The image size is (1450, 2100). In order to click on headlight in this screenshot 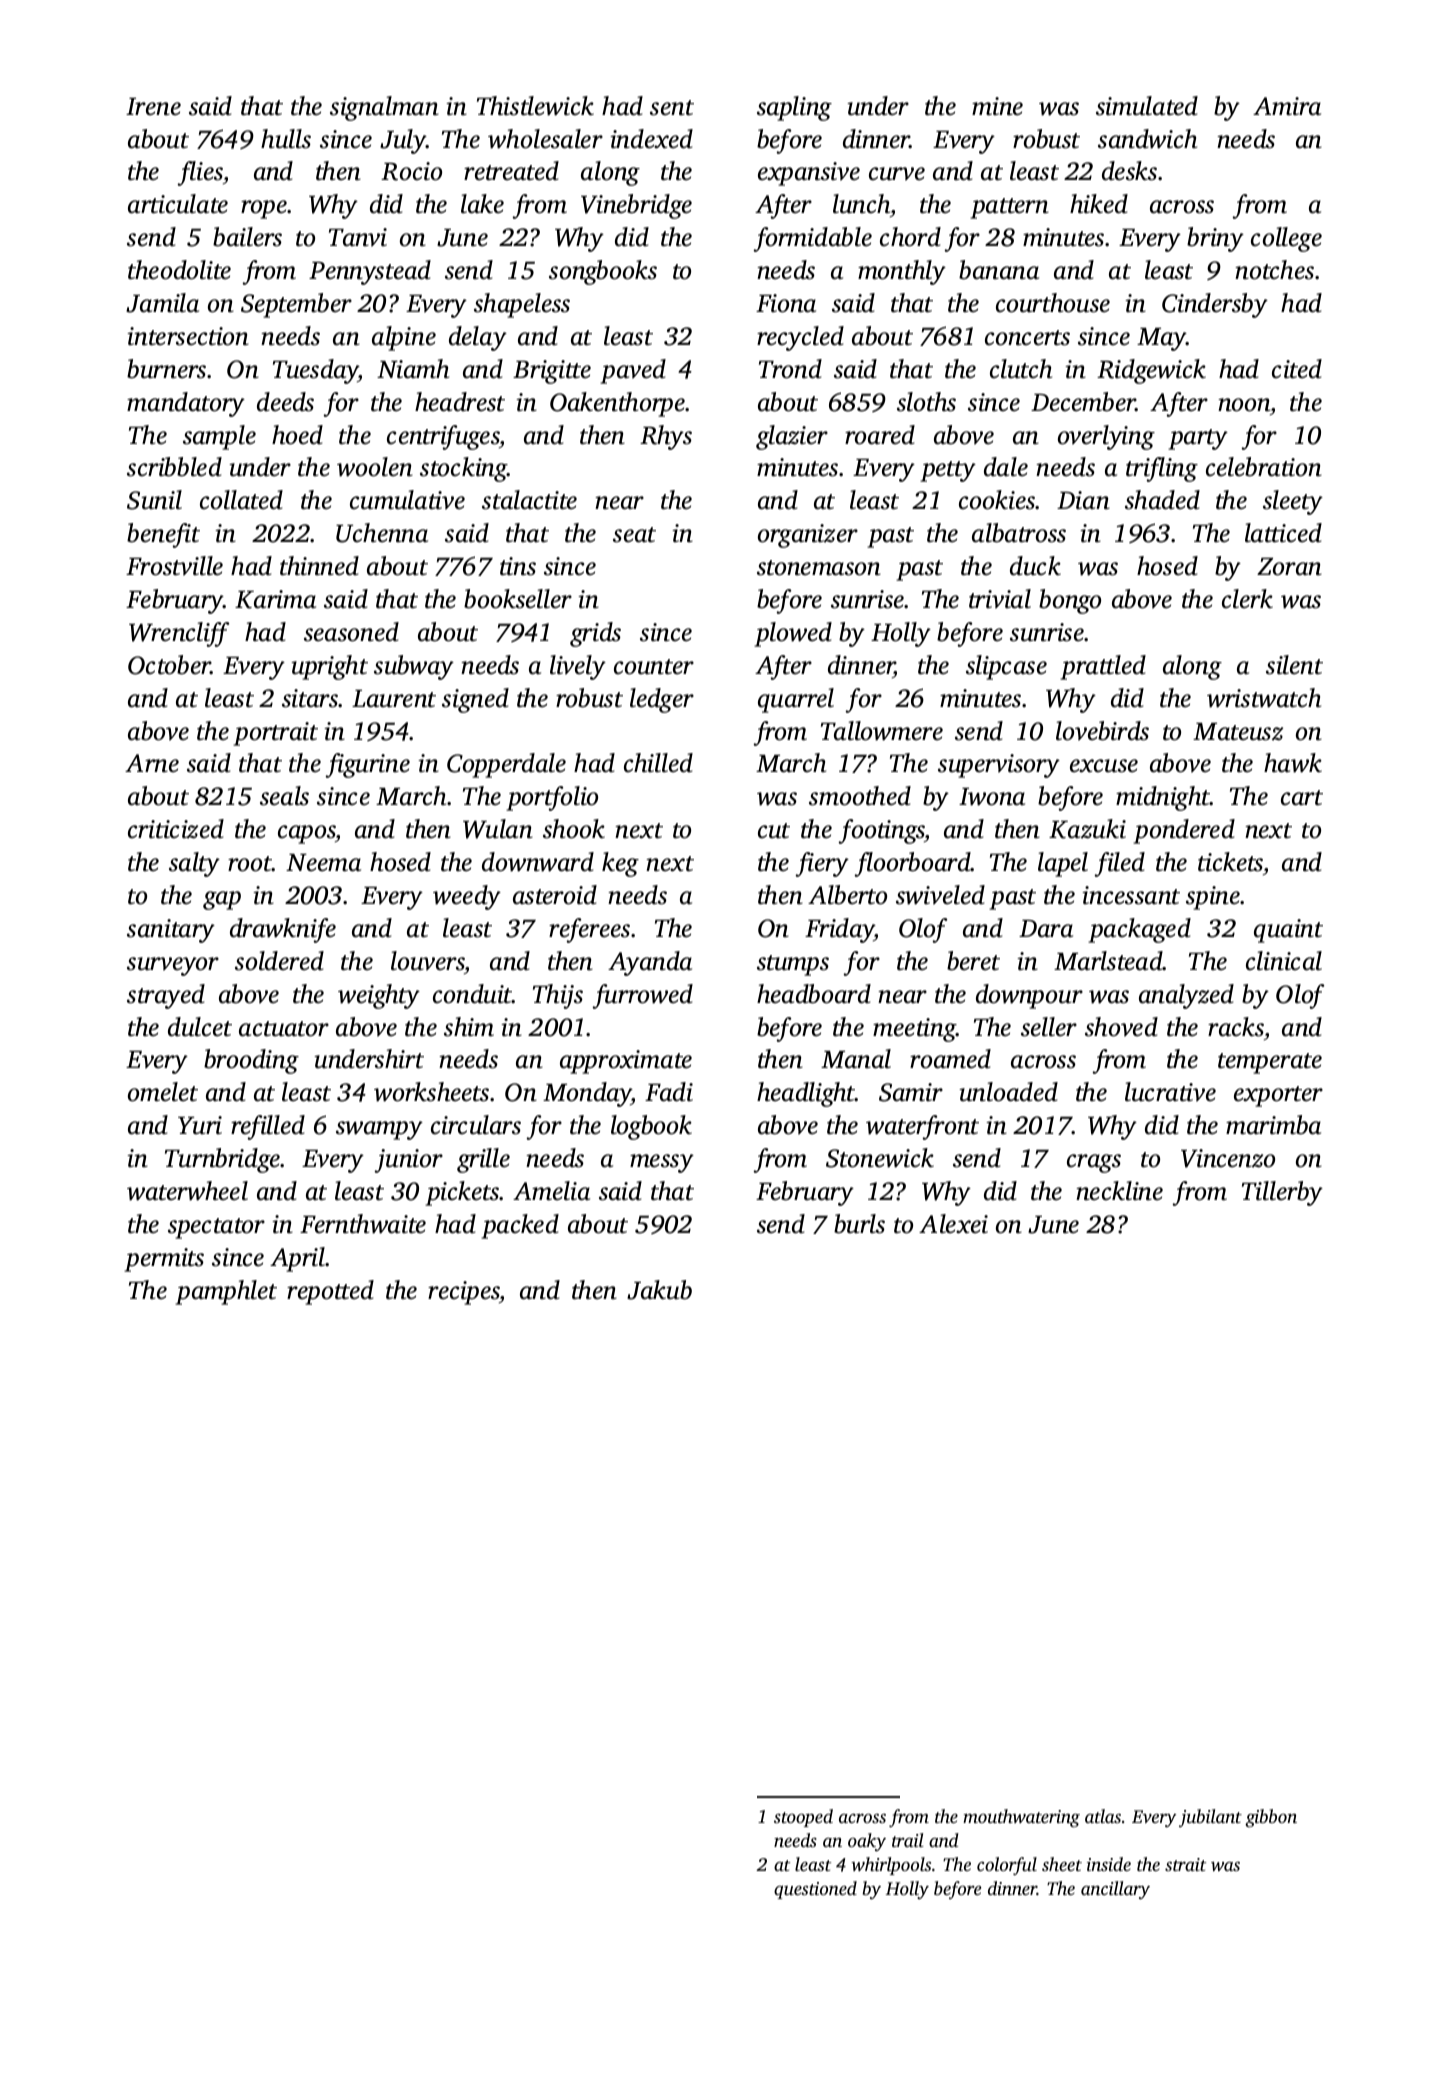, I will do `click(806, 1094)`.
